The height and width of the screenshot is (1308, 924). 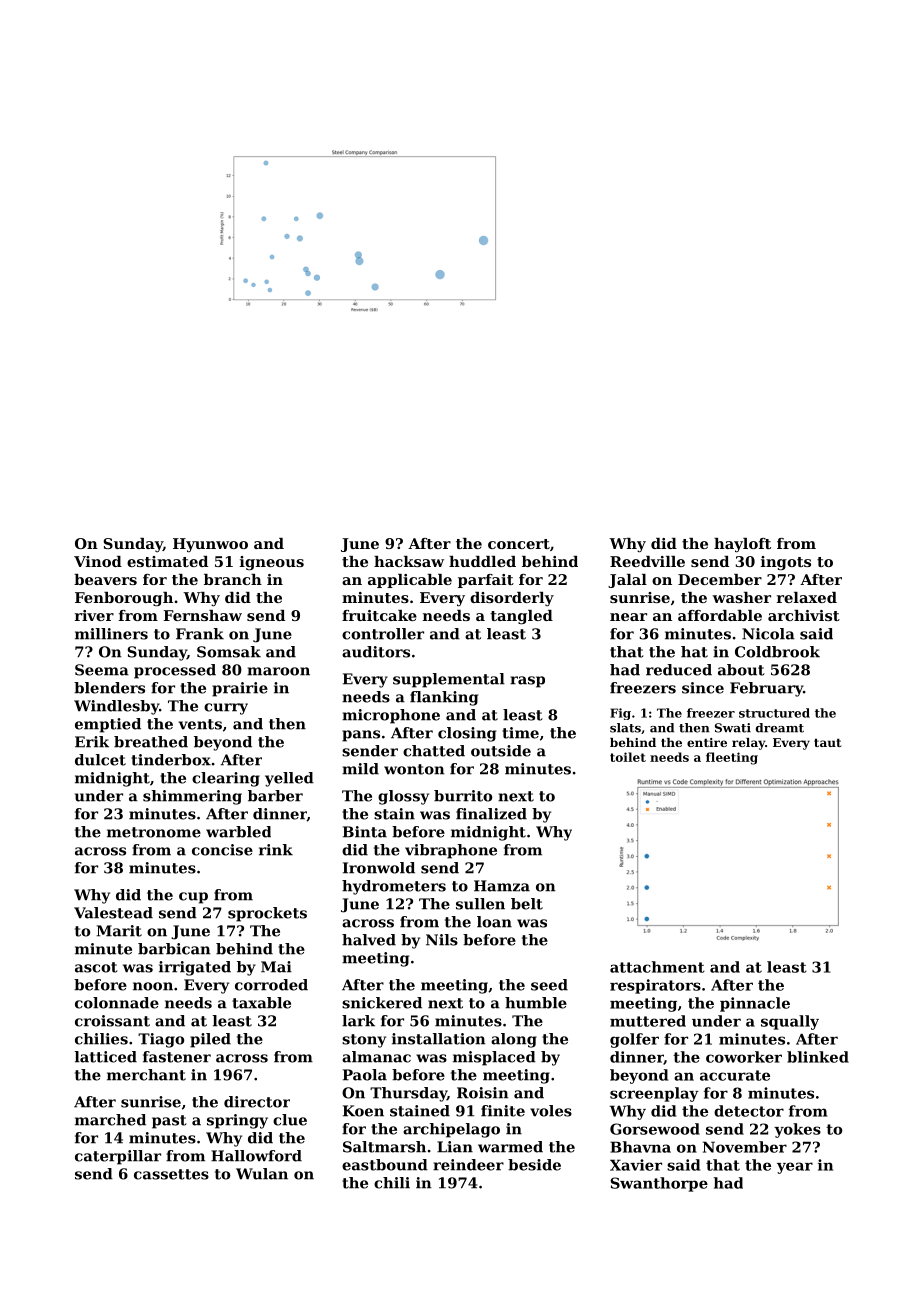 I want to click on barber, so click(x=275, y=796).
